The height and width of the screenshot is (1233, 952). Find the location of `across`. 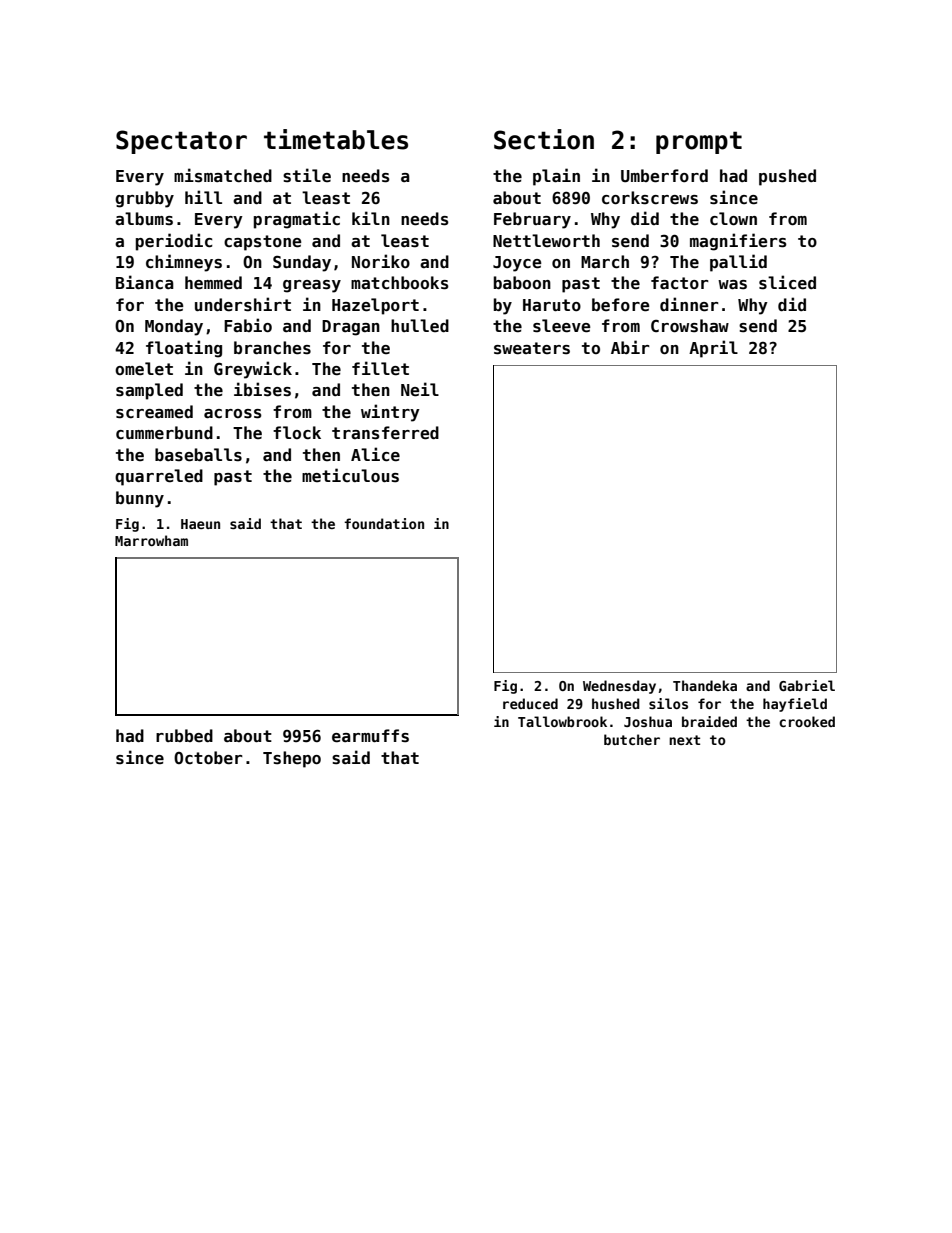

across is located at coordinates (233, 414).
